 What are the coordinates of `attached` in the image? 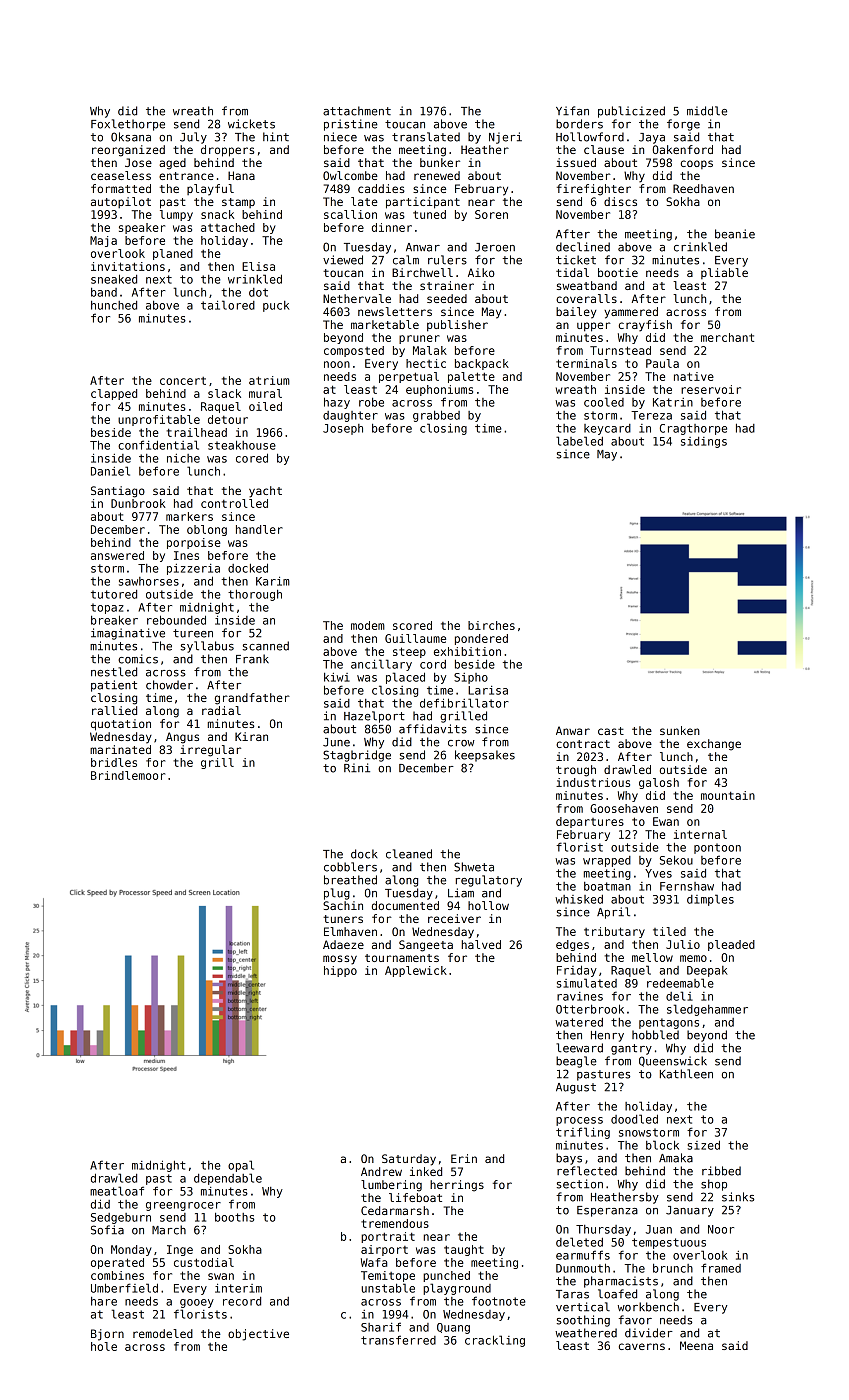 It's located at (228, 227).
